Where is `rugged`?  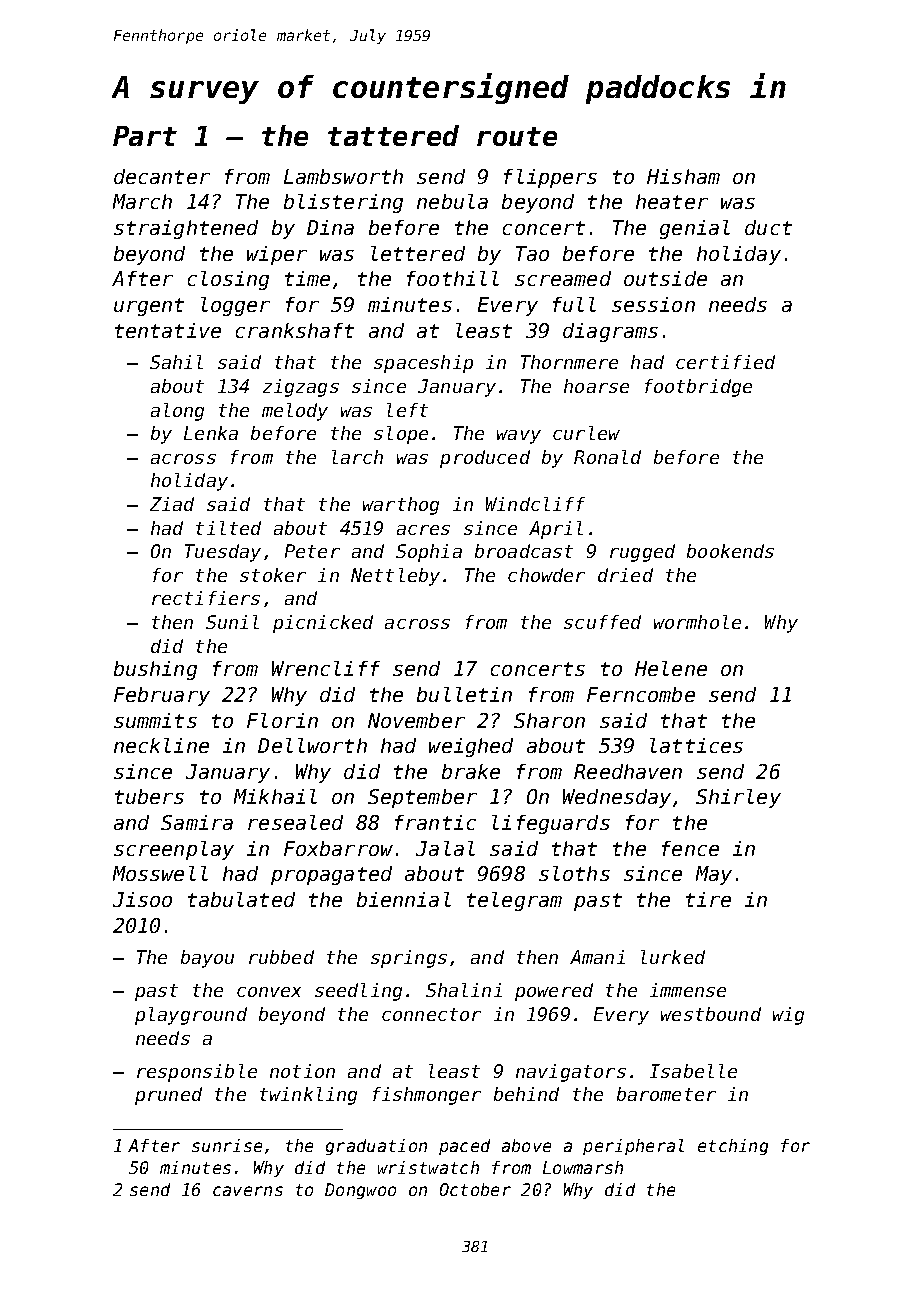
rugged is located at coordinates (642, 553).
